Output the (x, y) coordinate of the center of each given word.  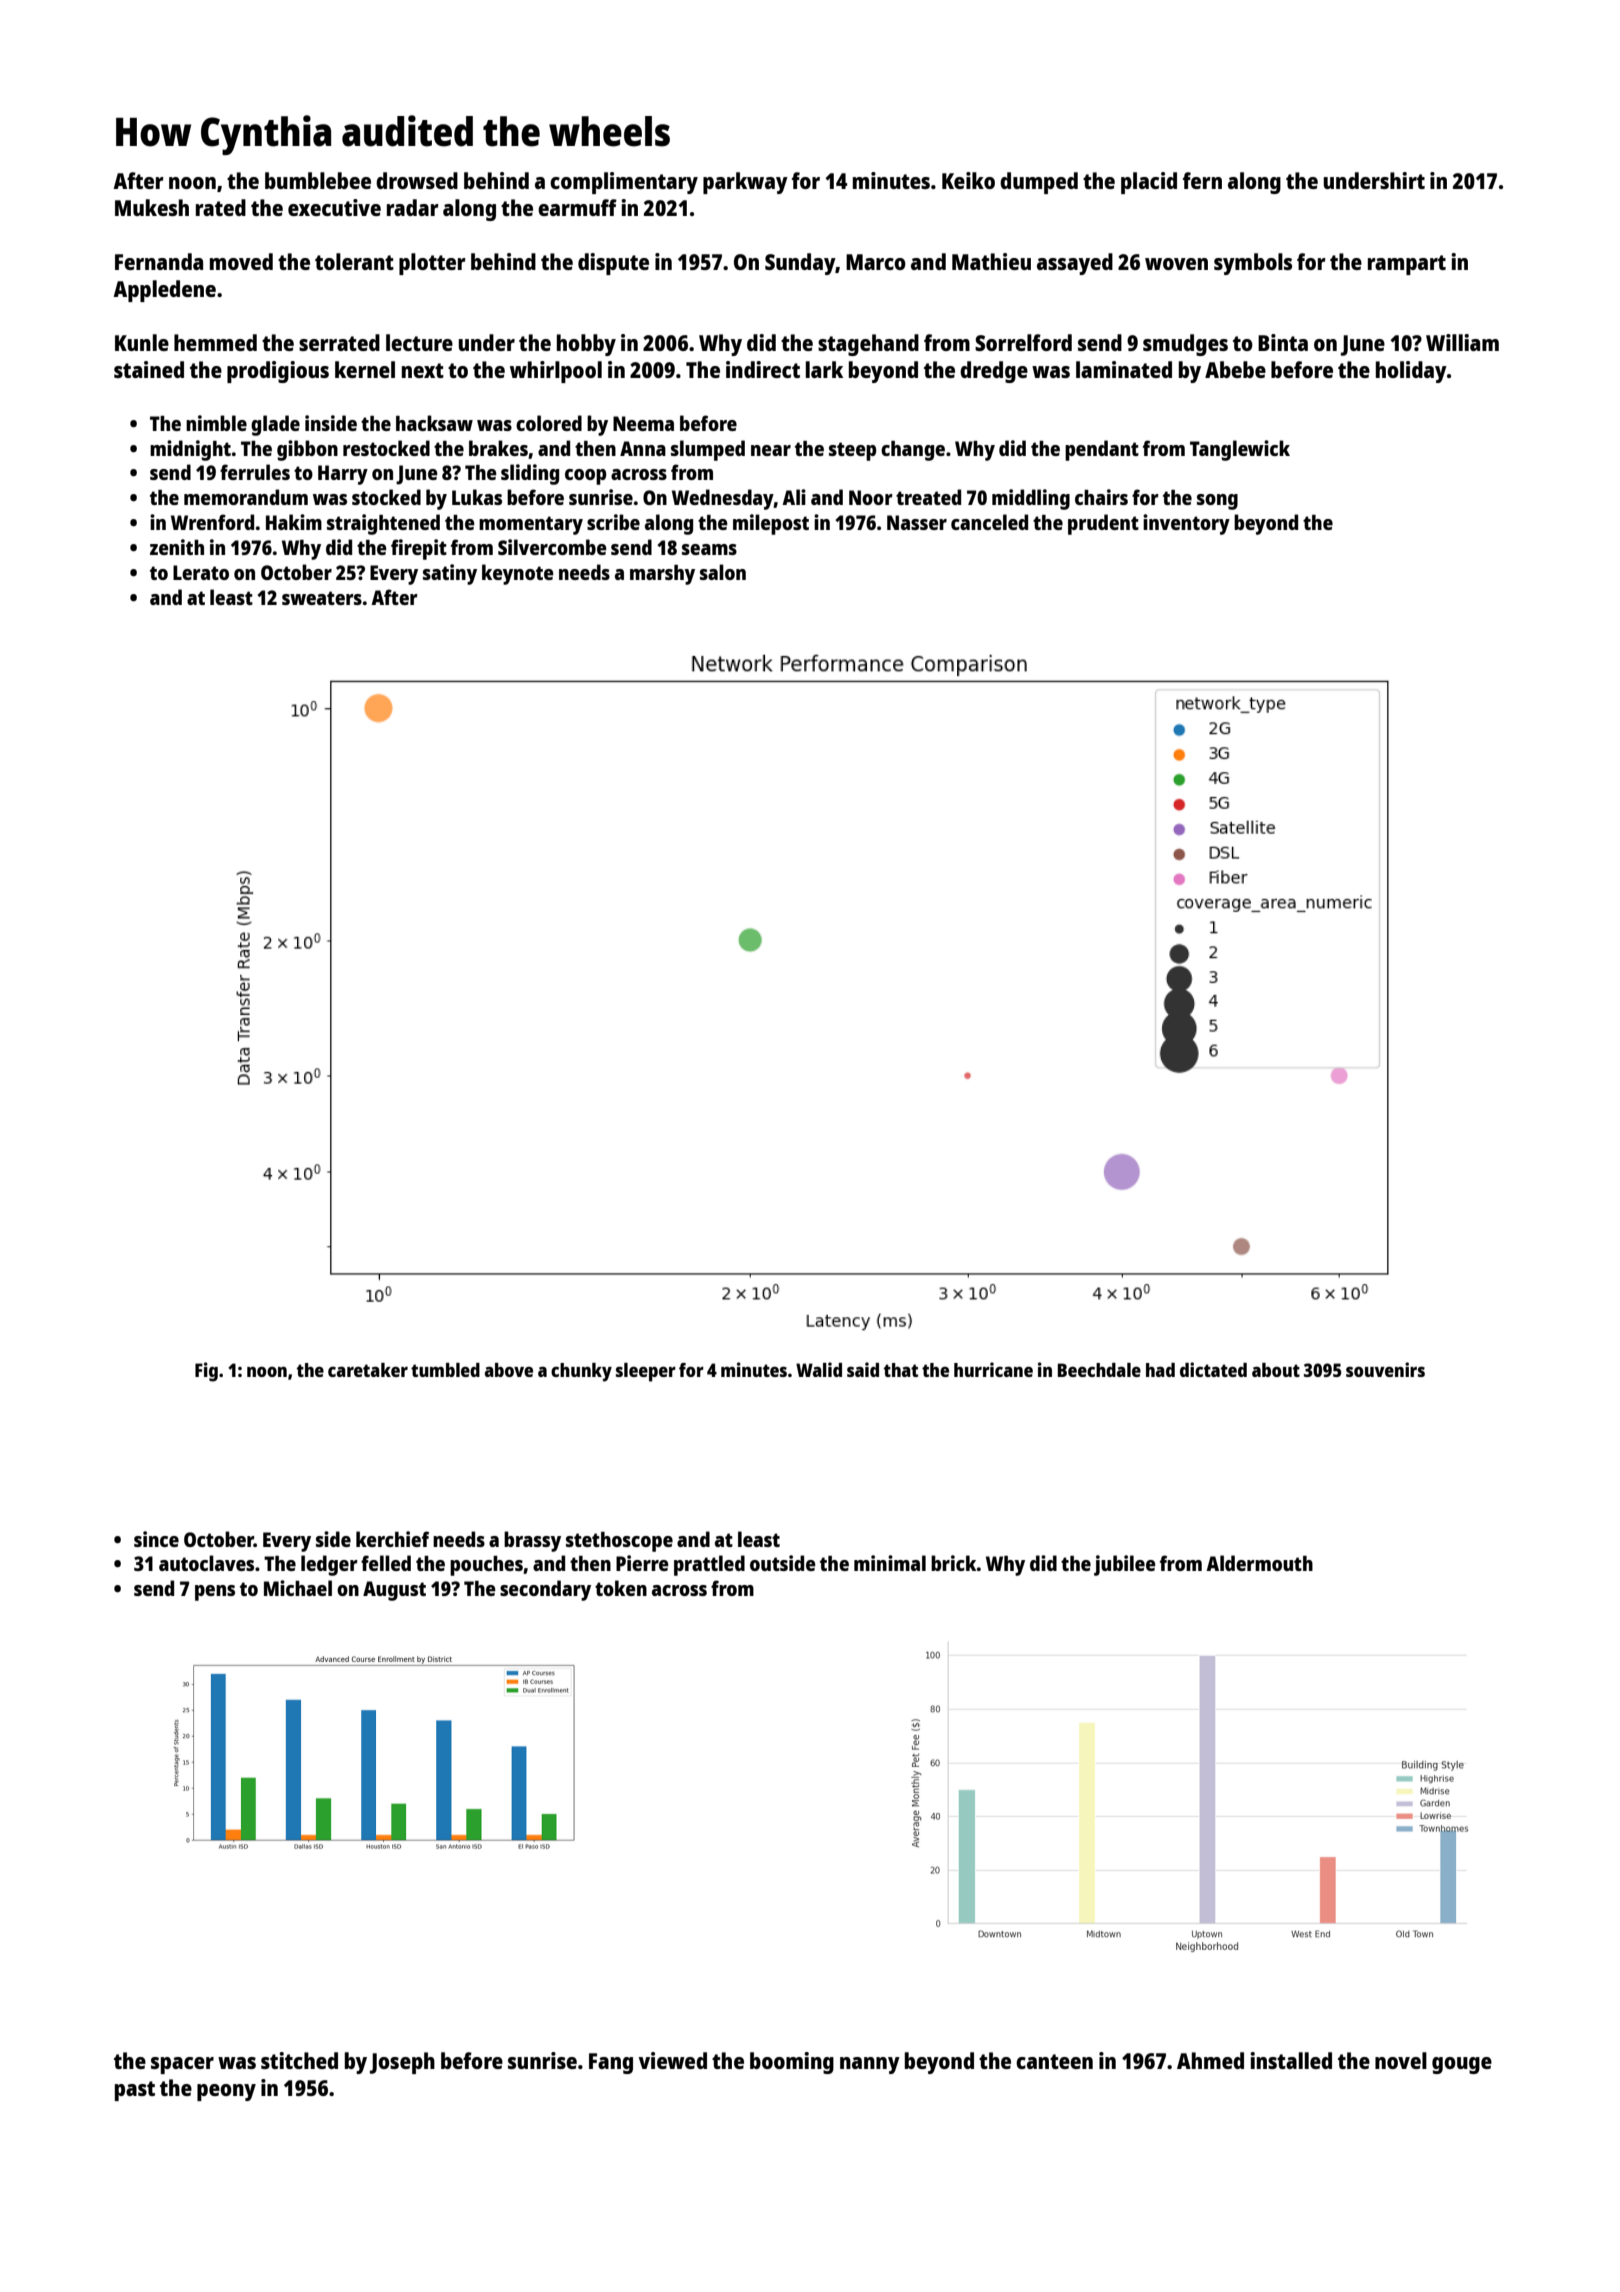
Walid (819, 1369)
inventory (1186, 524)
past (135, 2091)
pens (215, 1593)
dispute (613, 264)
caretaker (368, 1370)
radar (413, 207)
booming (792, 2063)
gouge (1462, 2065)
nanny (870, 2065)
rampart (1407, 265)
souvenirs (1385, 1369)
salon (723, 572)
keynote (518, 574)
